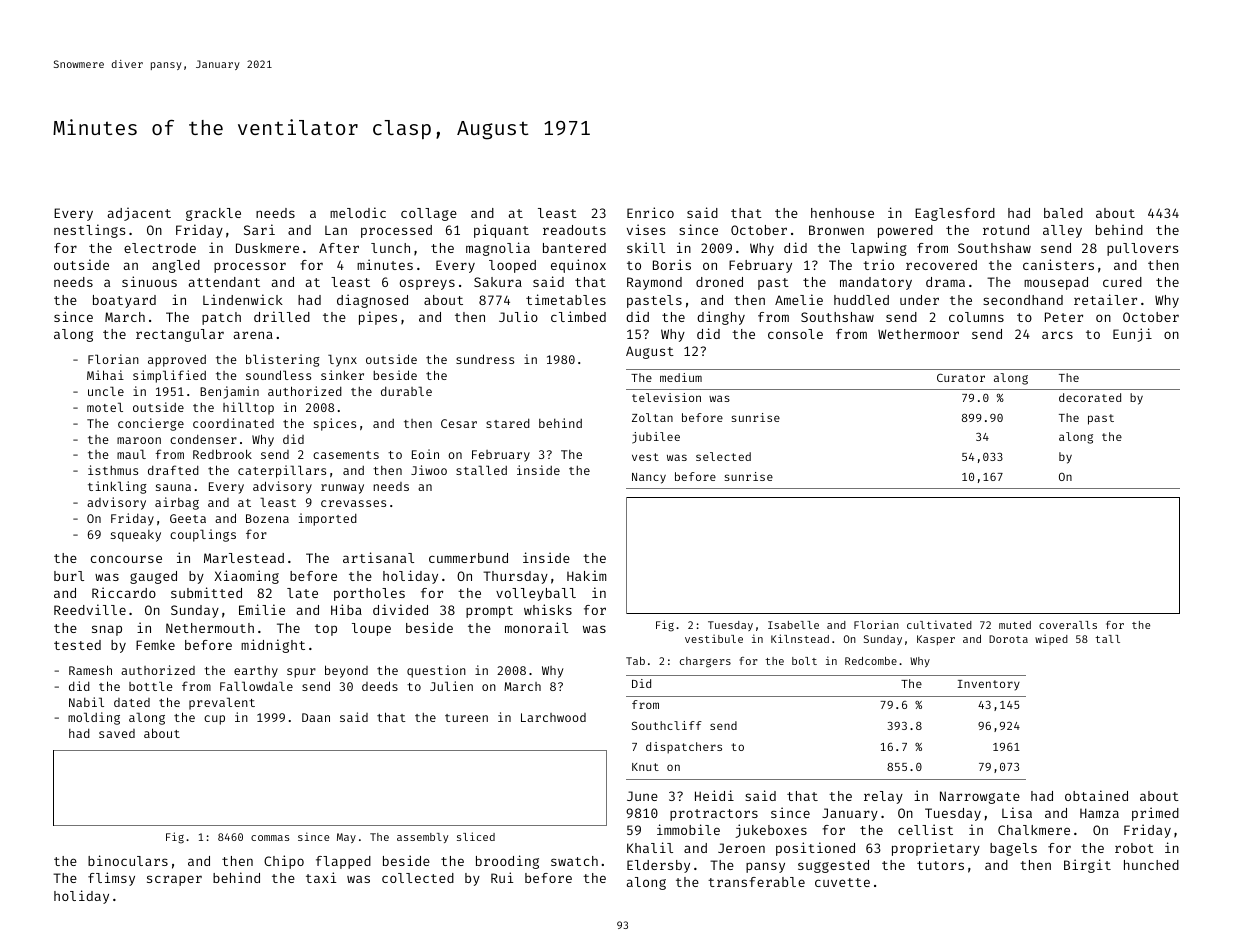  I want to click on squeaky, so click(136, 536).
